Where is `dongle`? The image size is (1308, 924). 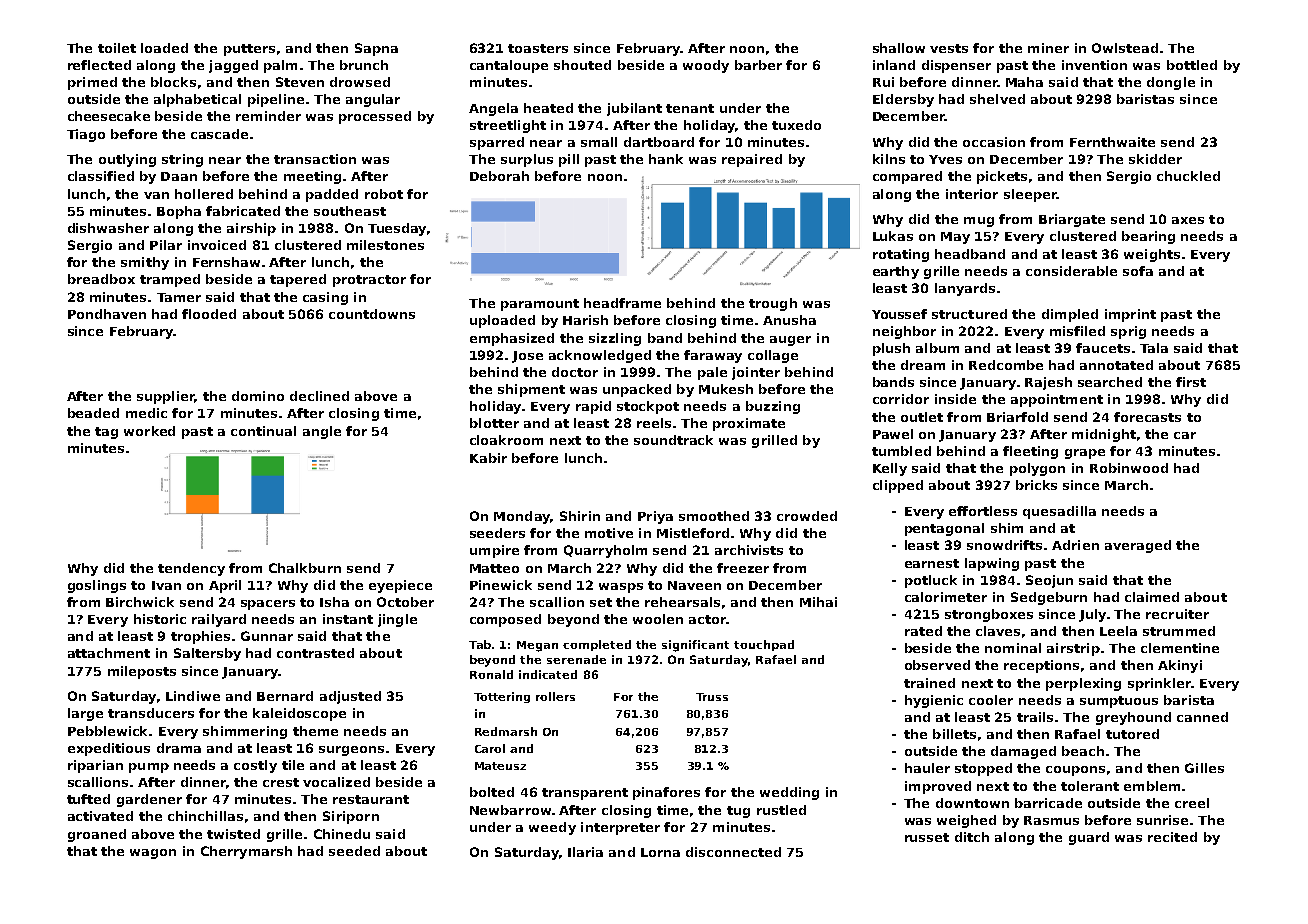 dongle is located at coordinates (1171, 83).
